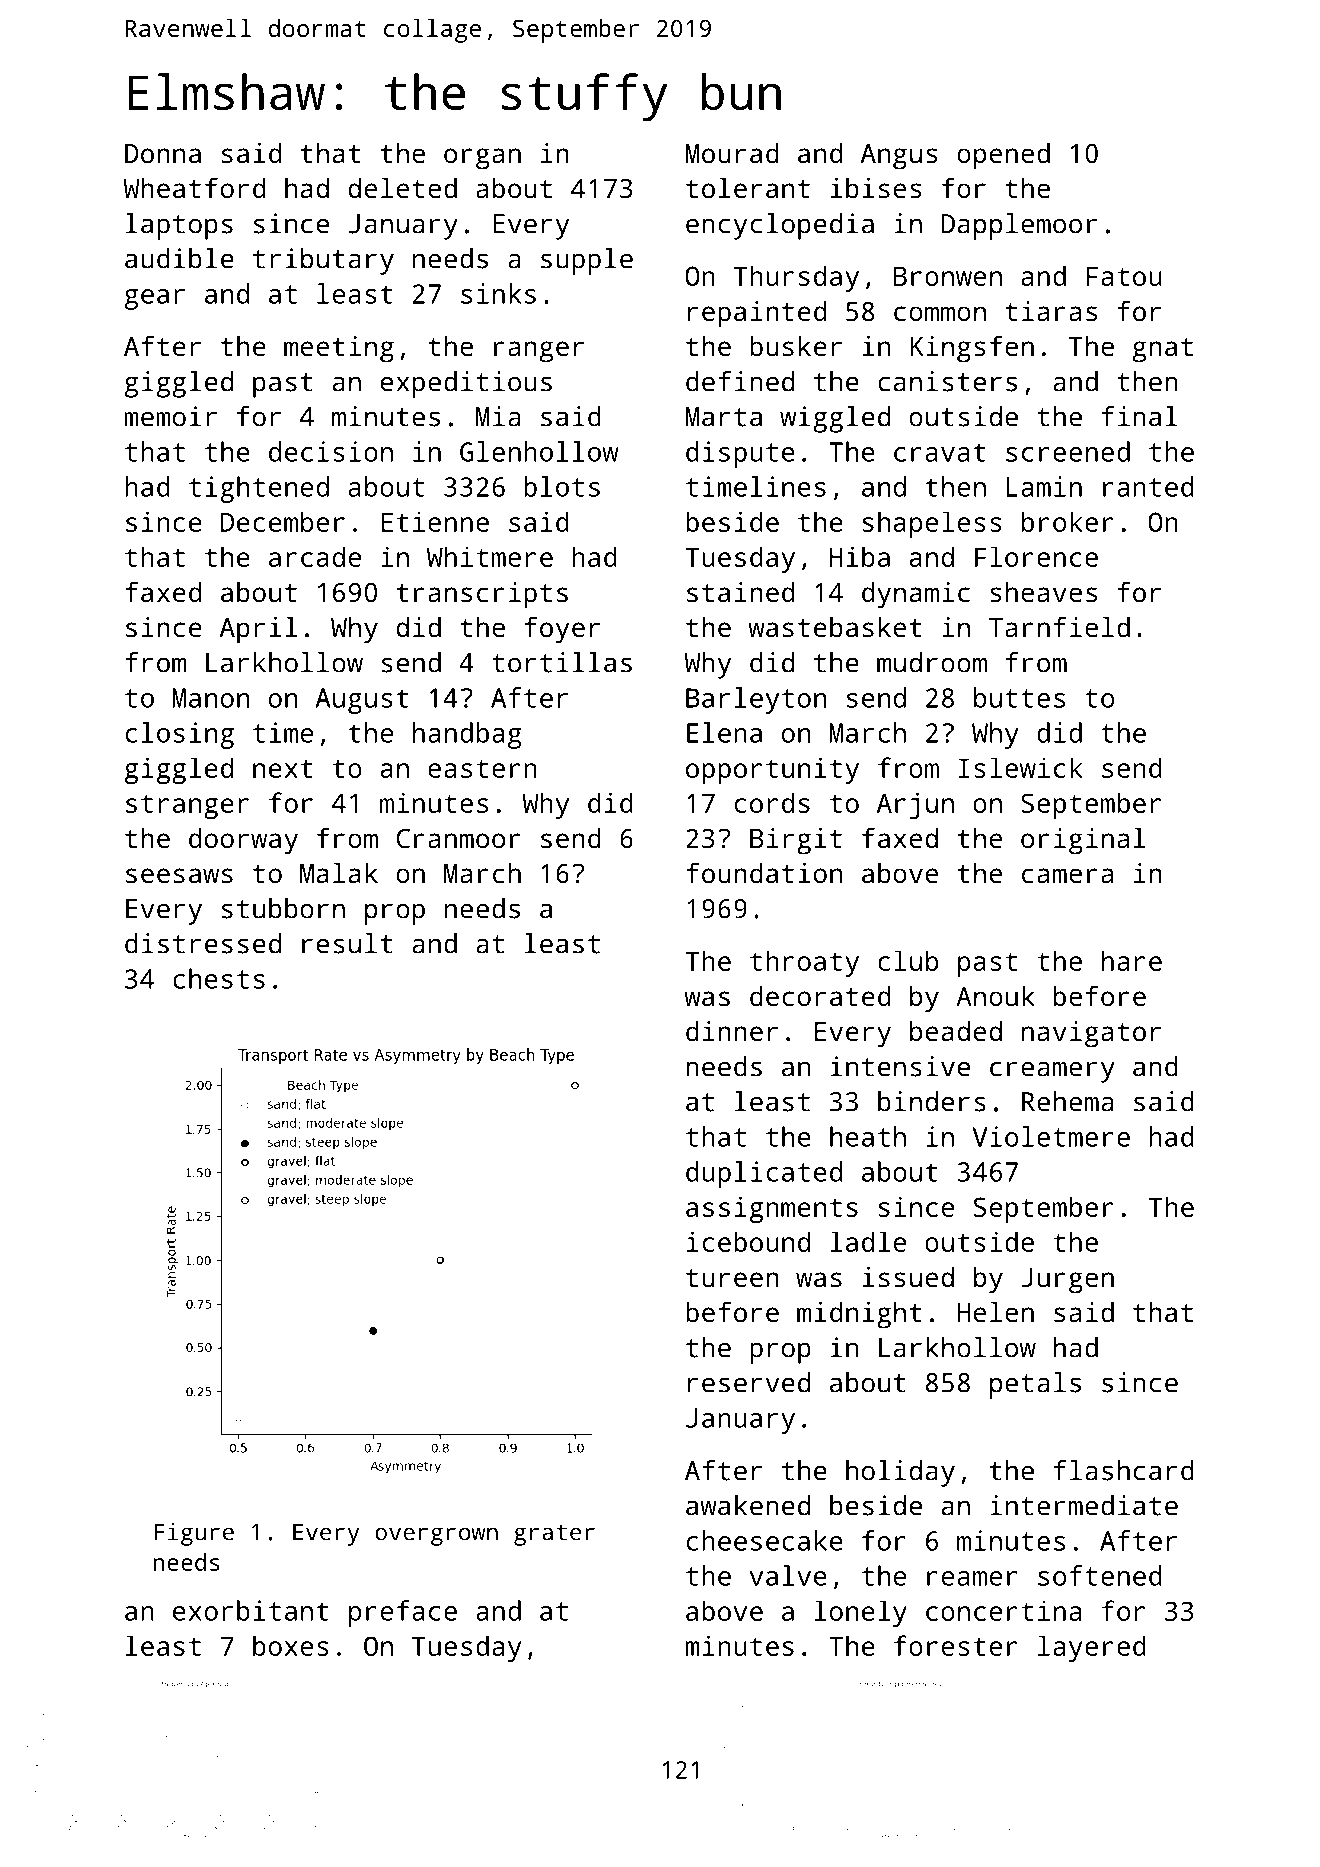  What do you see at coordinates (562, 630) in the screenshot?
I see `foyer` at bounding box center [562, 630].
